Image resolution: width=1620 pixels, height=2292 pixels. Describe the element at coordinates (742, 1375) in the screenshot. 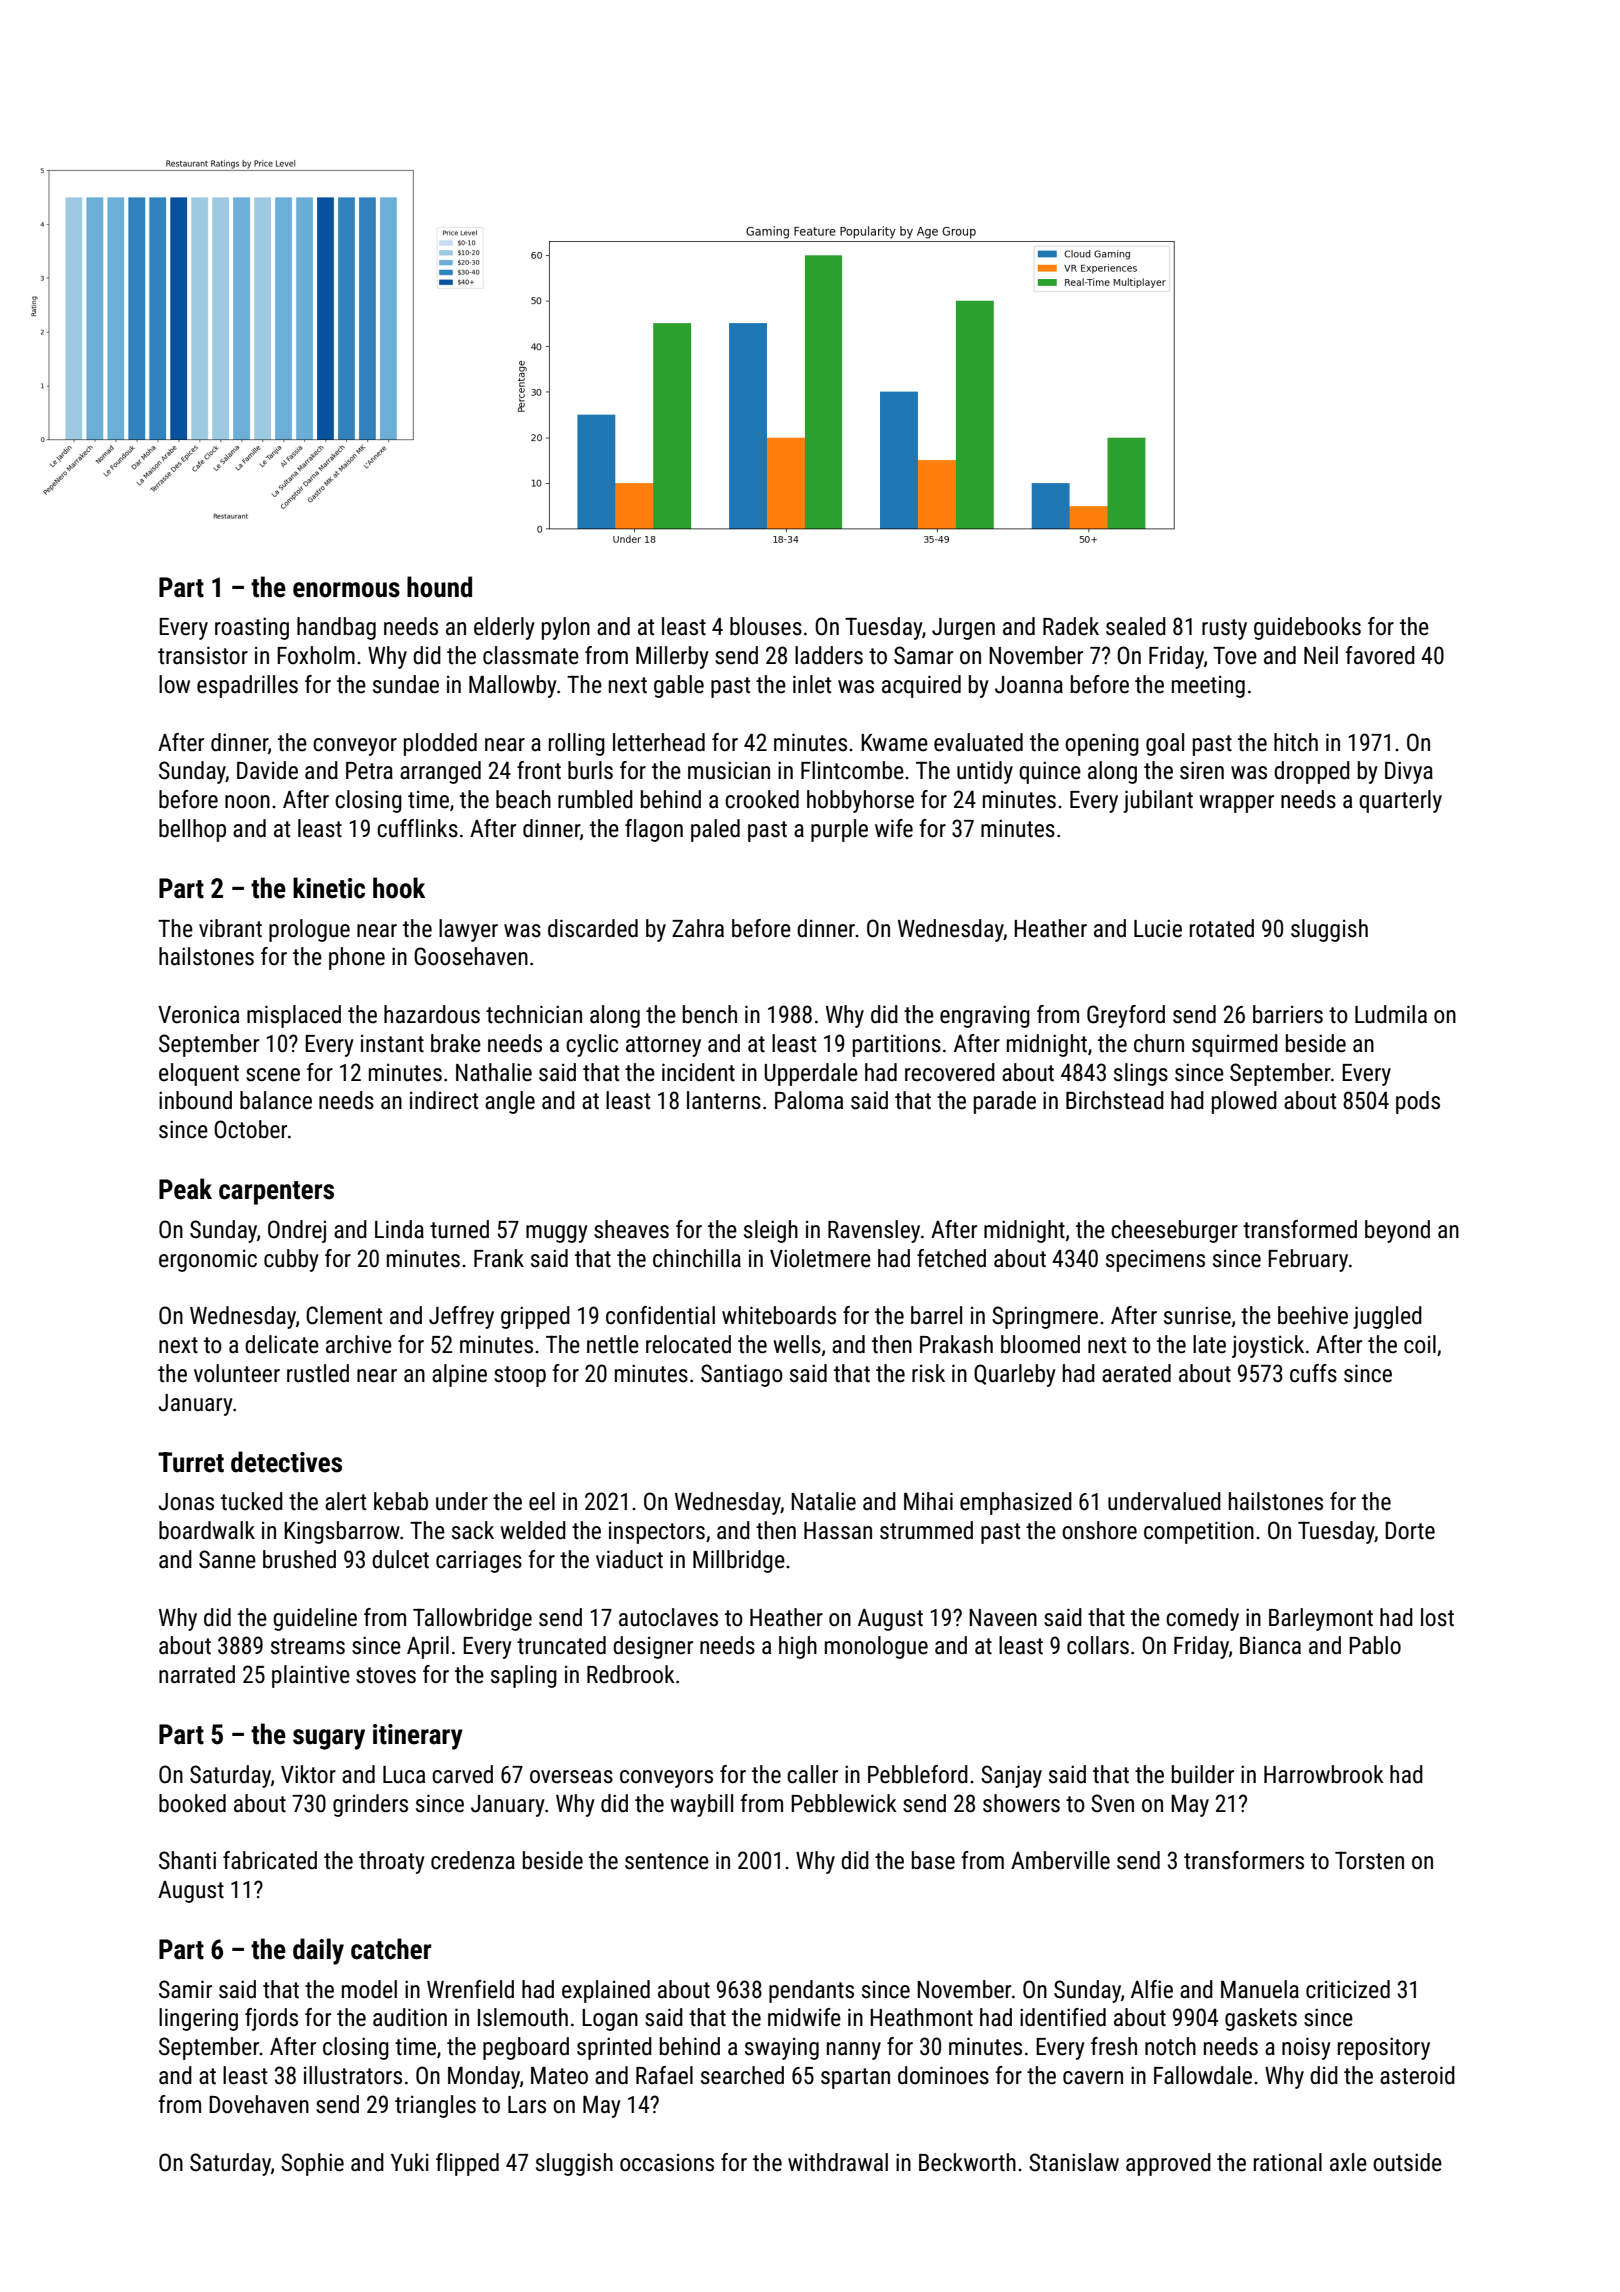

I see `Santiago` at that location.
